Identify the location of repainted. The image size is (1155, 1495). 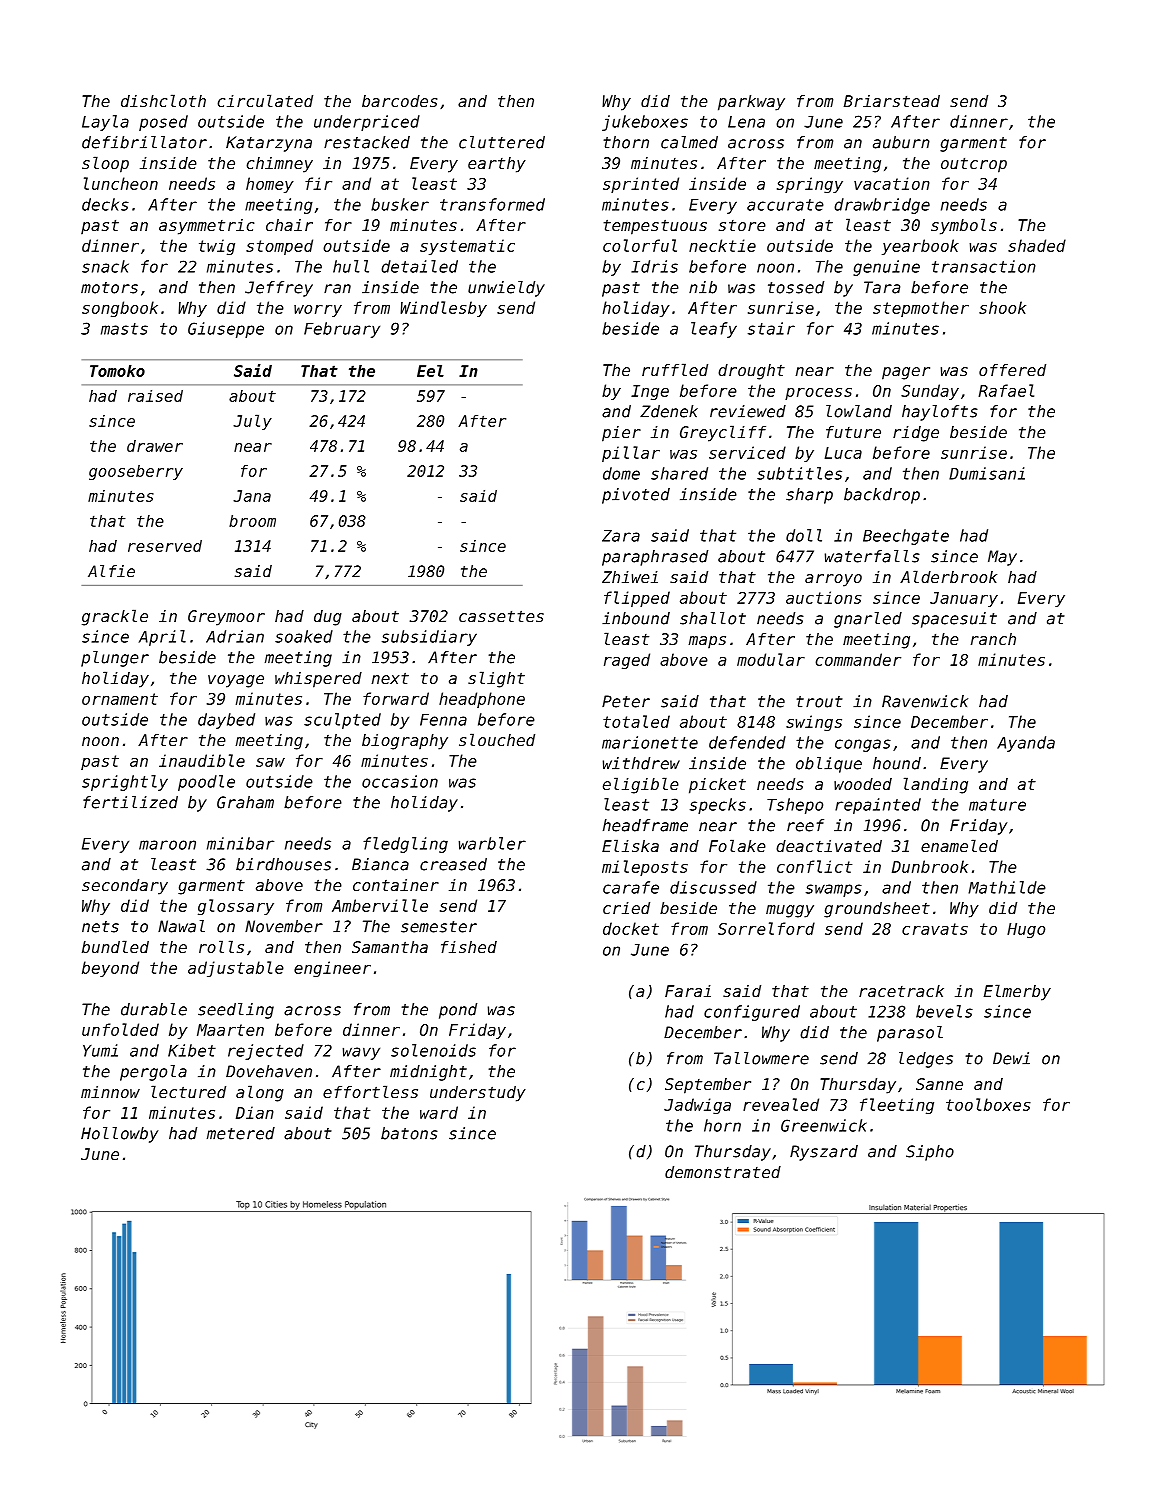
(878, 806).
